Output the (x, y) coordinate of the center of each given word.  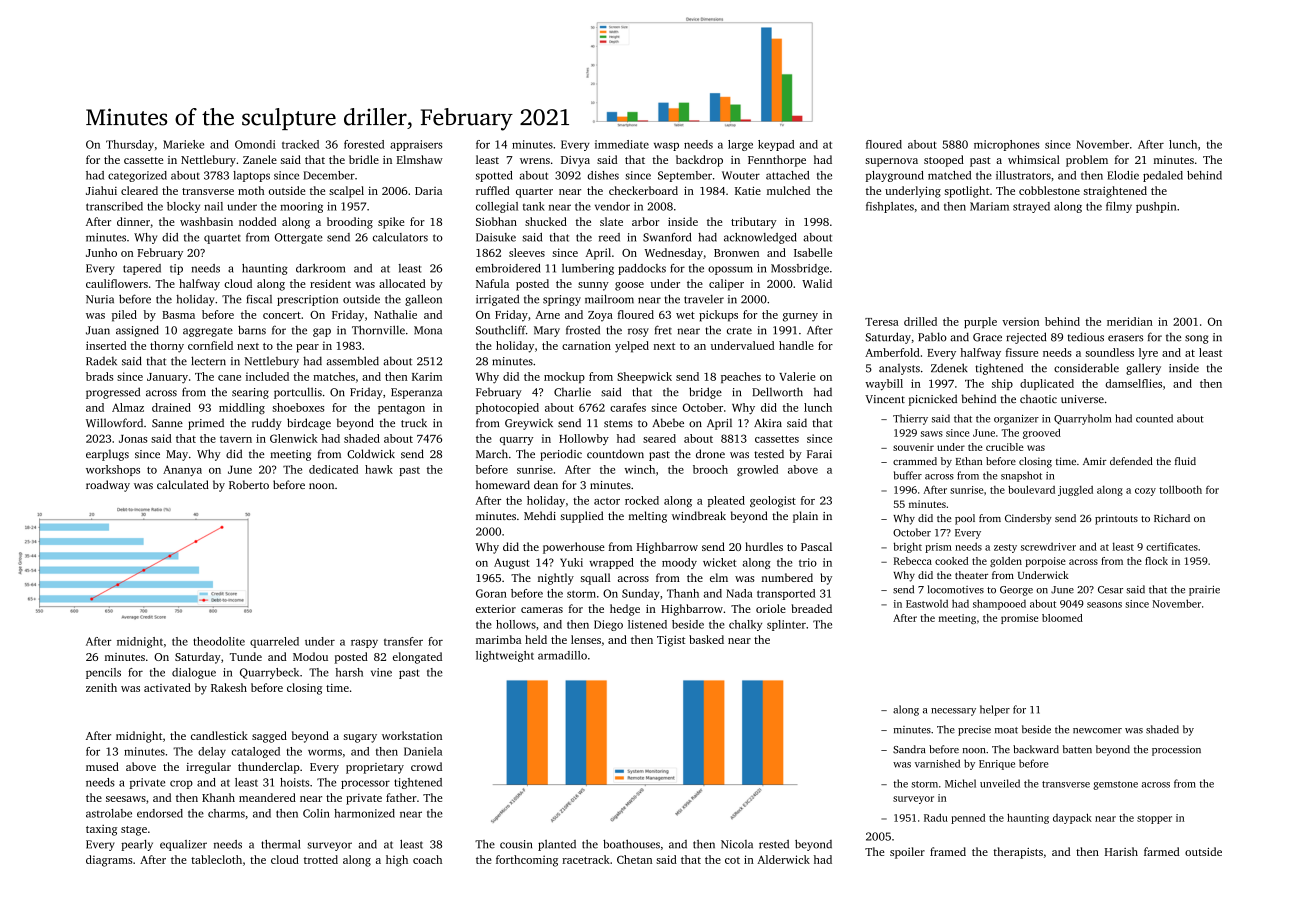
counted (1154, 418)
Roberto (249, 484)
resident (330, 283)
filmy (1119, 207)
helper (995, 710)
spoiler (907, 853)
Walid (817, 283)
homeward (503, 484)
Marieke (183, 144)
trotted (321, 859)
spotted (494, 176)
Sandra (909, 749)
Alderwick (783, 859)
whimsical (1034, 159)
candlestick (219, 735)
